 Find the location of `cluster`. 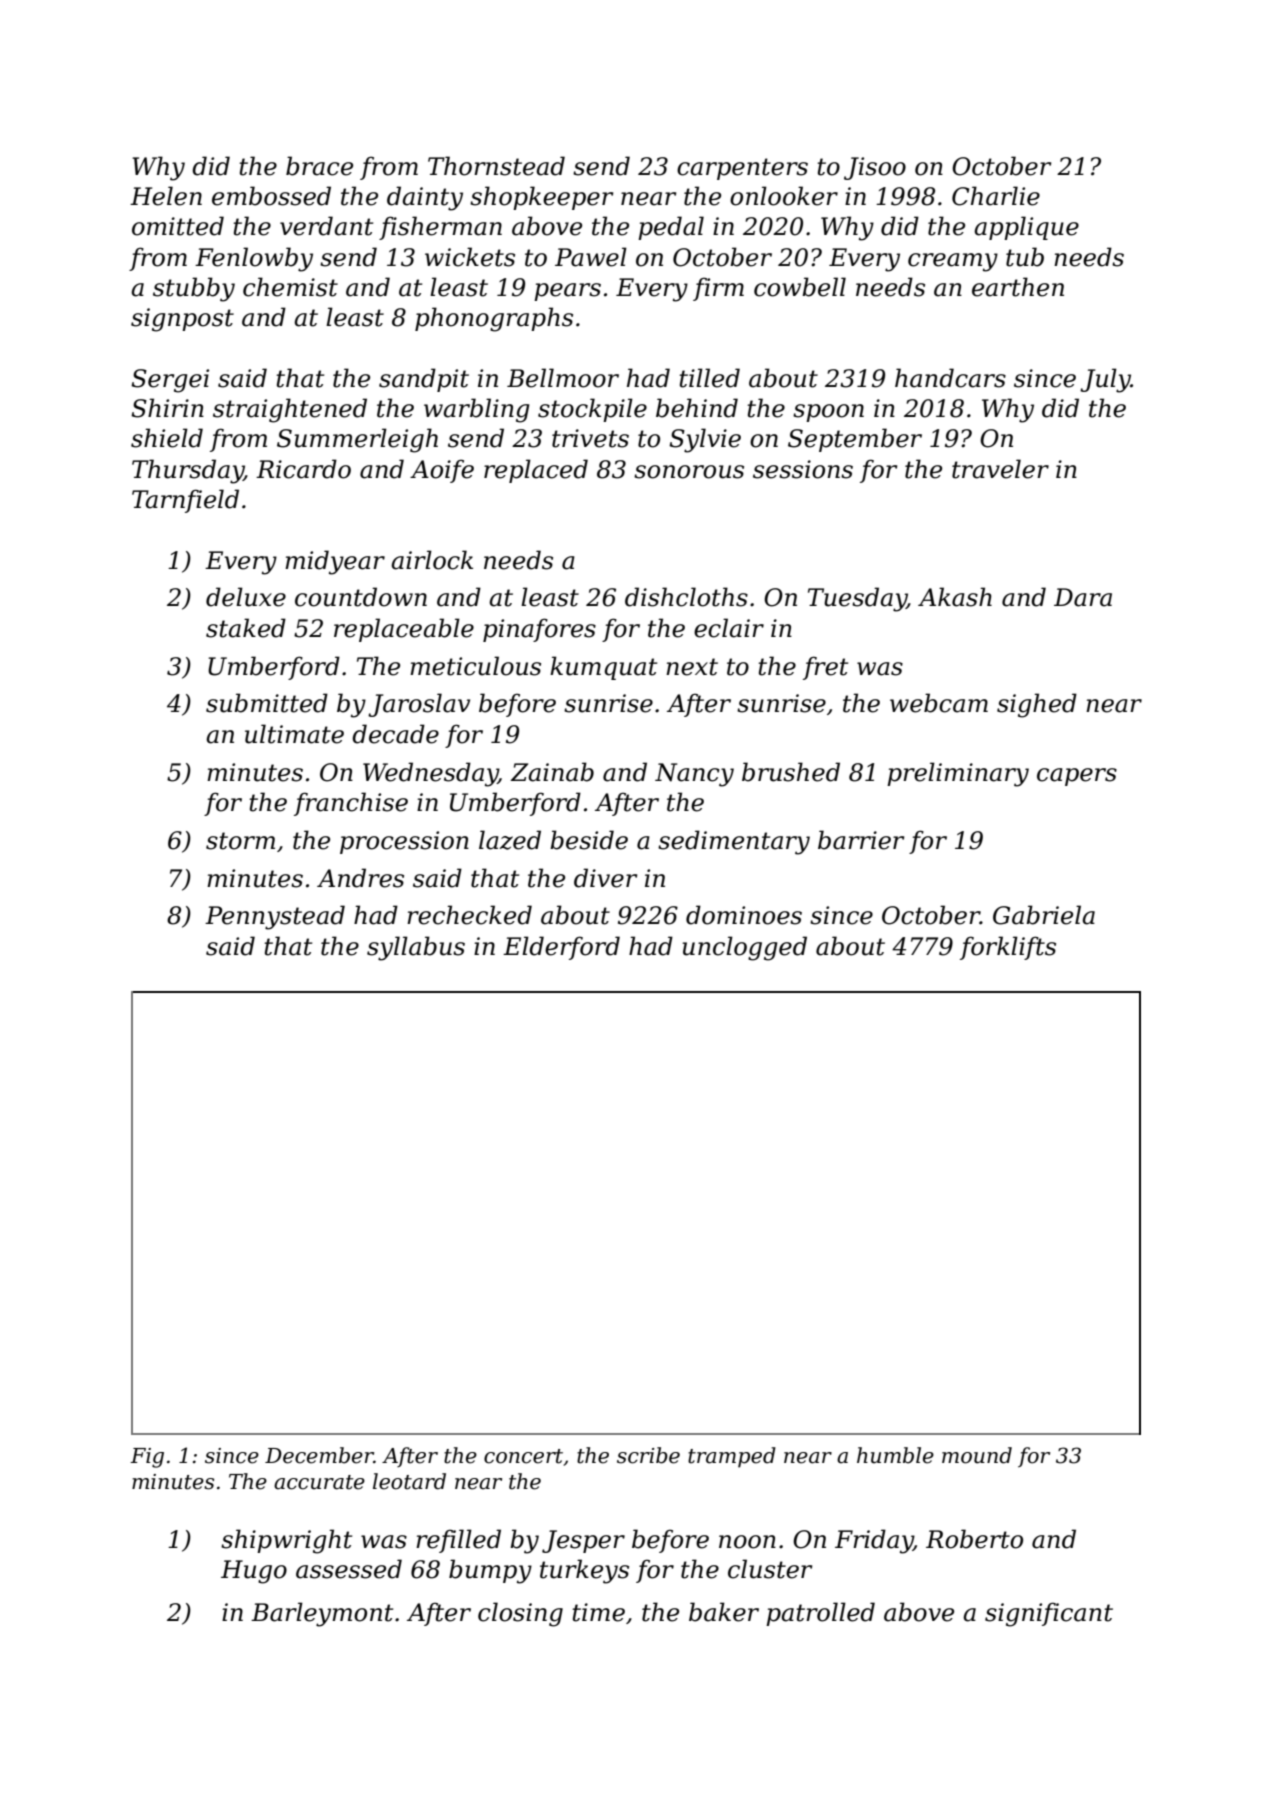

cluster is located at coordinates (770, 1569).
